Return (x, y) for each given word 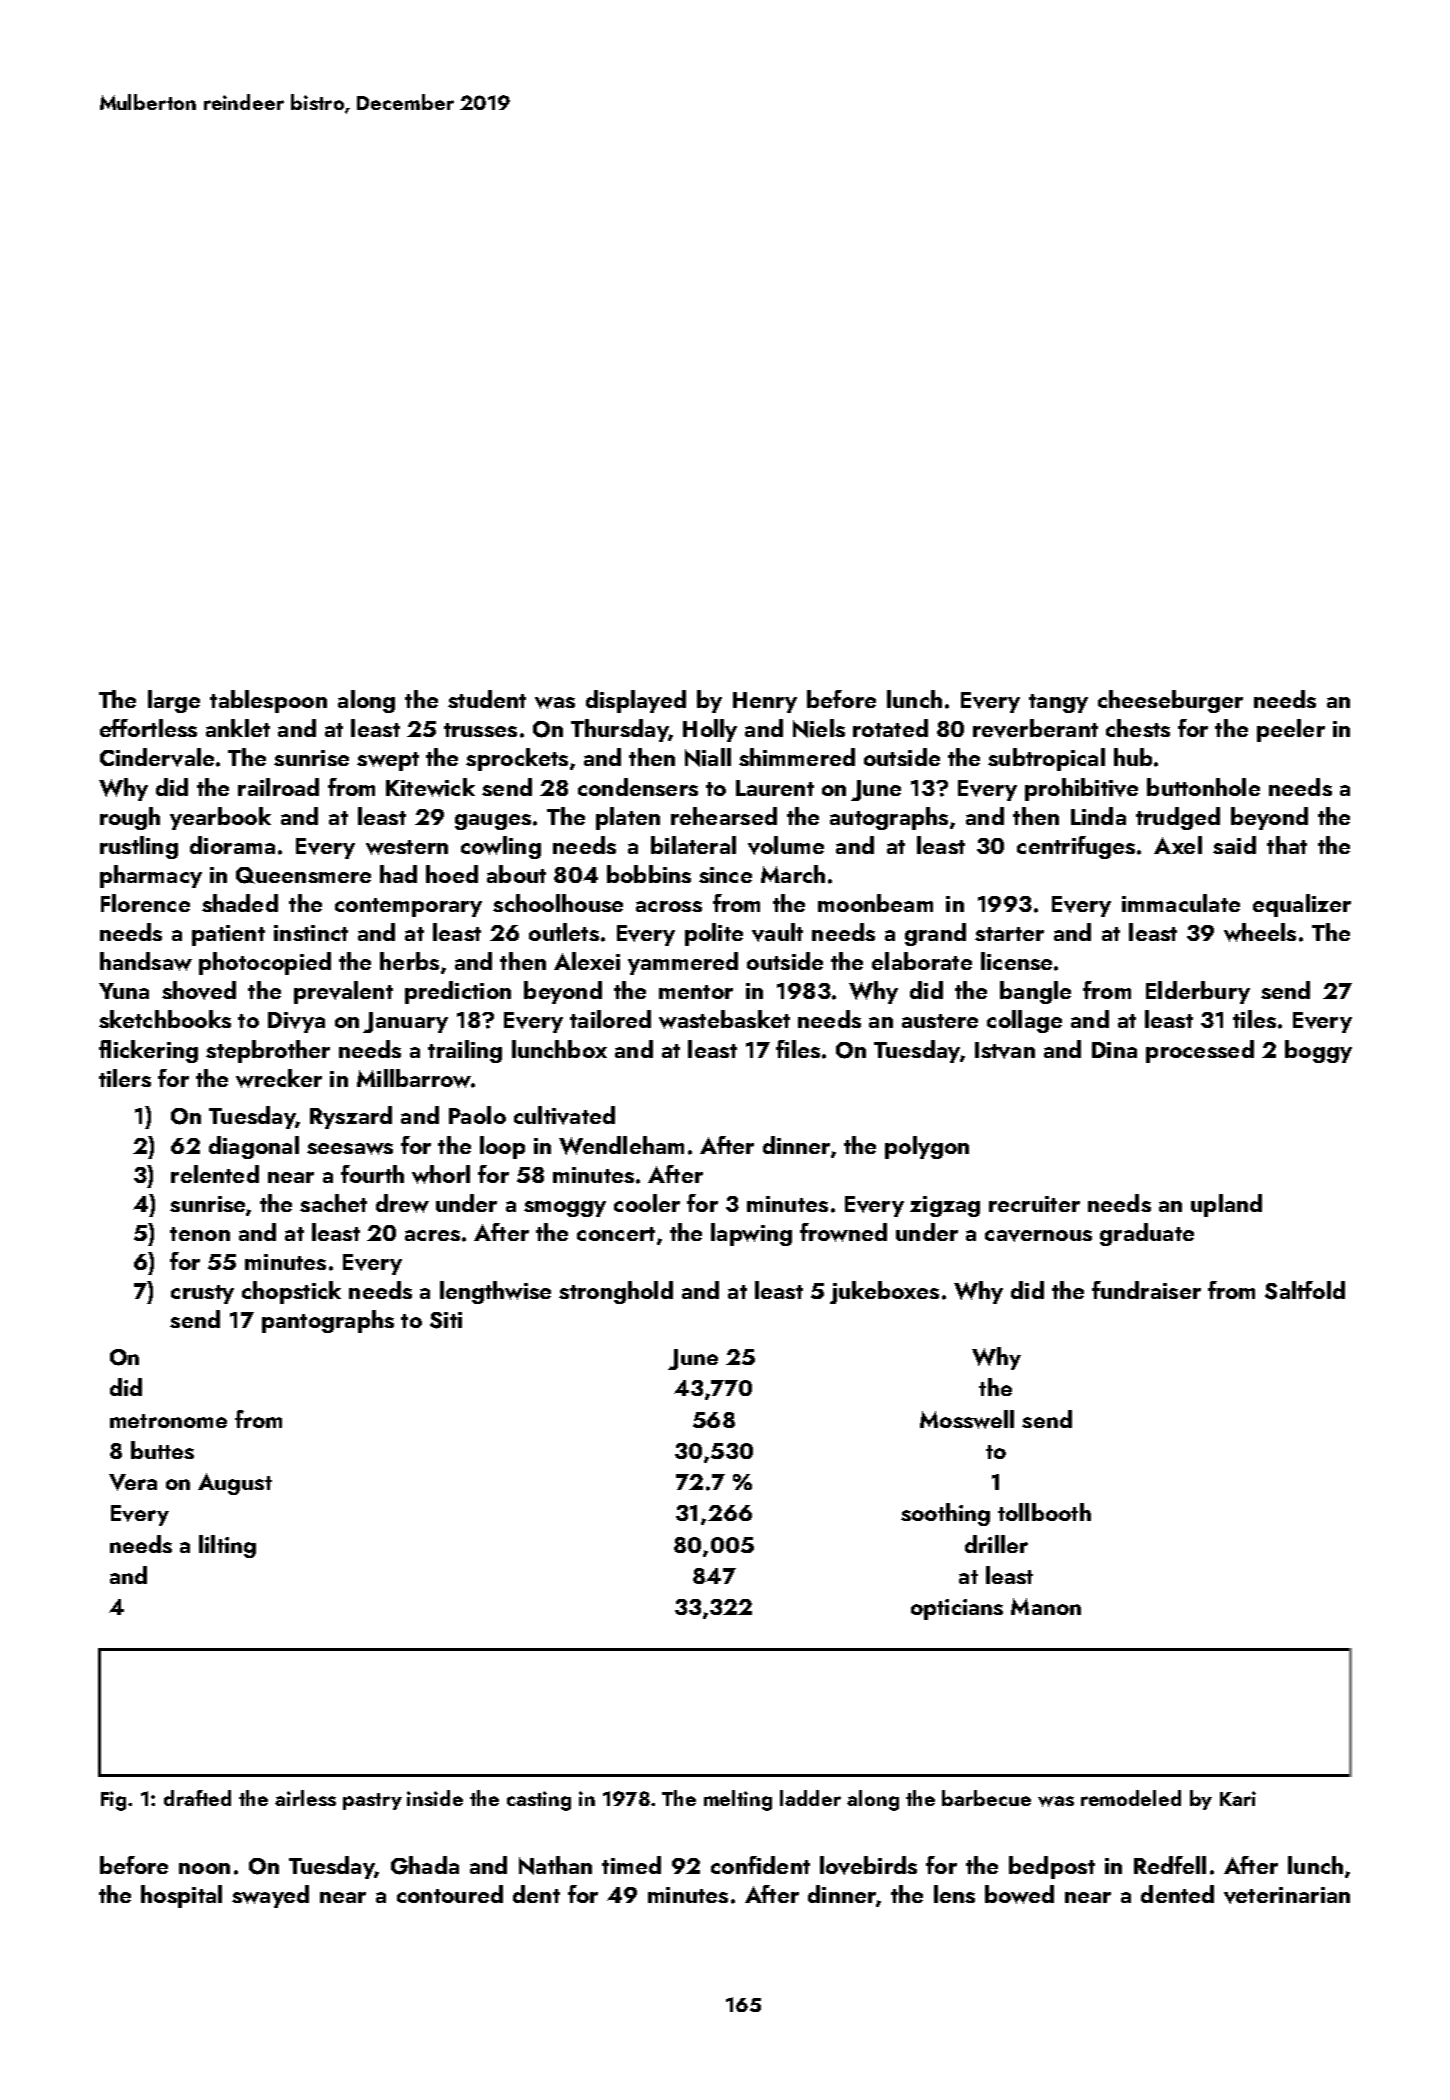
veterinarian (1287, 1895)
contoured (450, 1894)
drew (402, 1203)
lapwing (751, 1234)
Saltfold (1305, 1290)
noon (204, 1868)
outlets (564, 932)
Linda (1098, 816)
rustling (139, 847)
